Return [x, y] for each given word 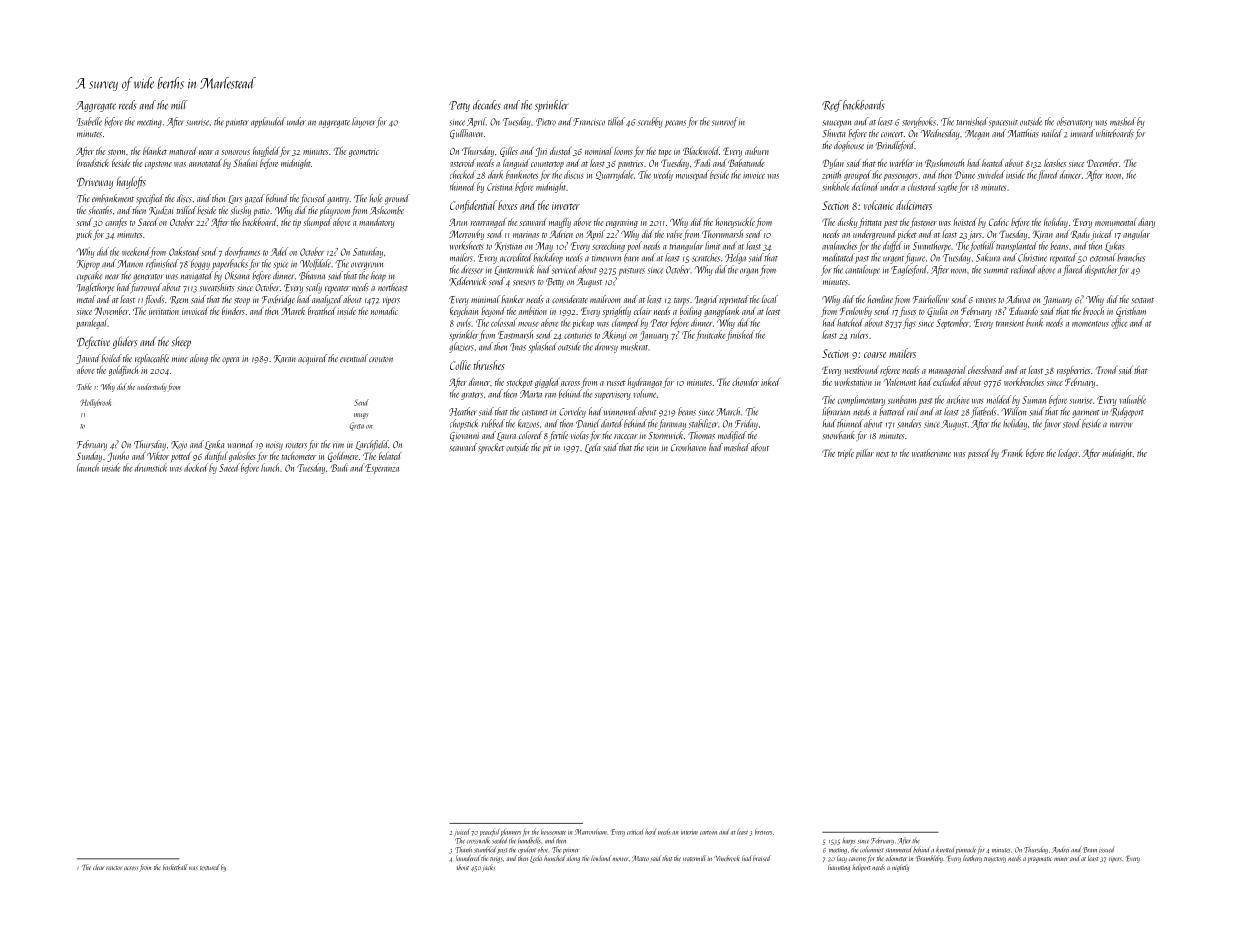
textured [210, 867]
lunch [270, 467]
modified [732, 436]
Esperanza [382, 469]
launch [88, 467]
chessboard [985, 370]
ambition [533, 311]
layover [364, 122]
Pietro [546, 122]
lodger [1068, 454]
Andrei [1060, 850]
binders [233, 311]
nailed [1052, 133]
